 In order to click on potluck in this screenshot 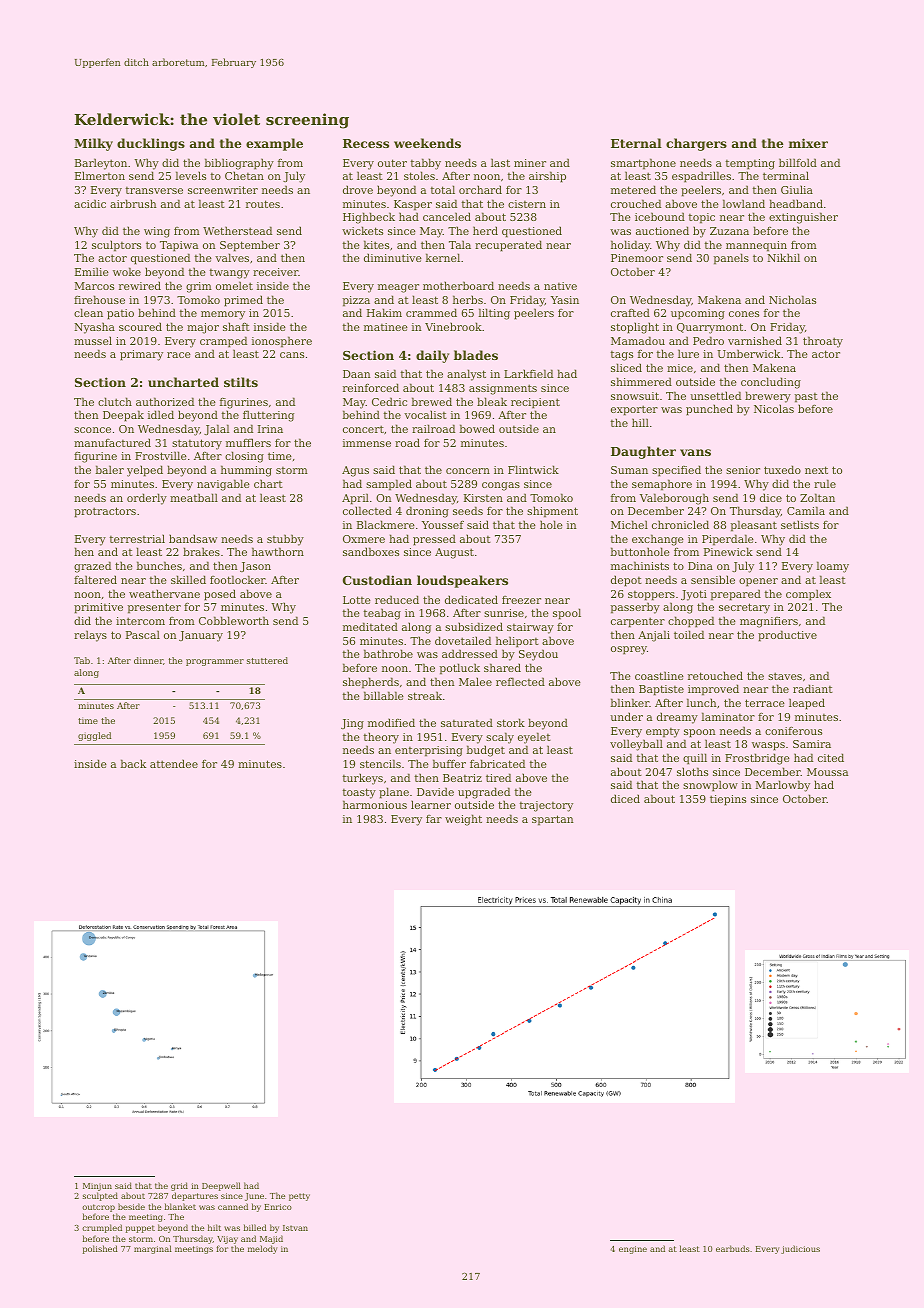, I will do `click(459, 669)`.
